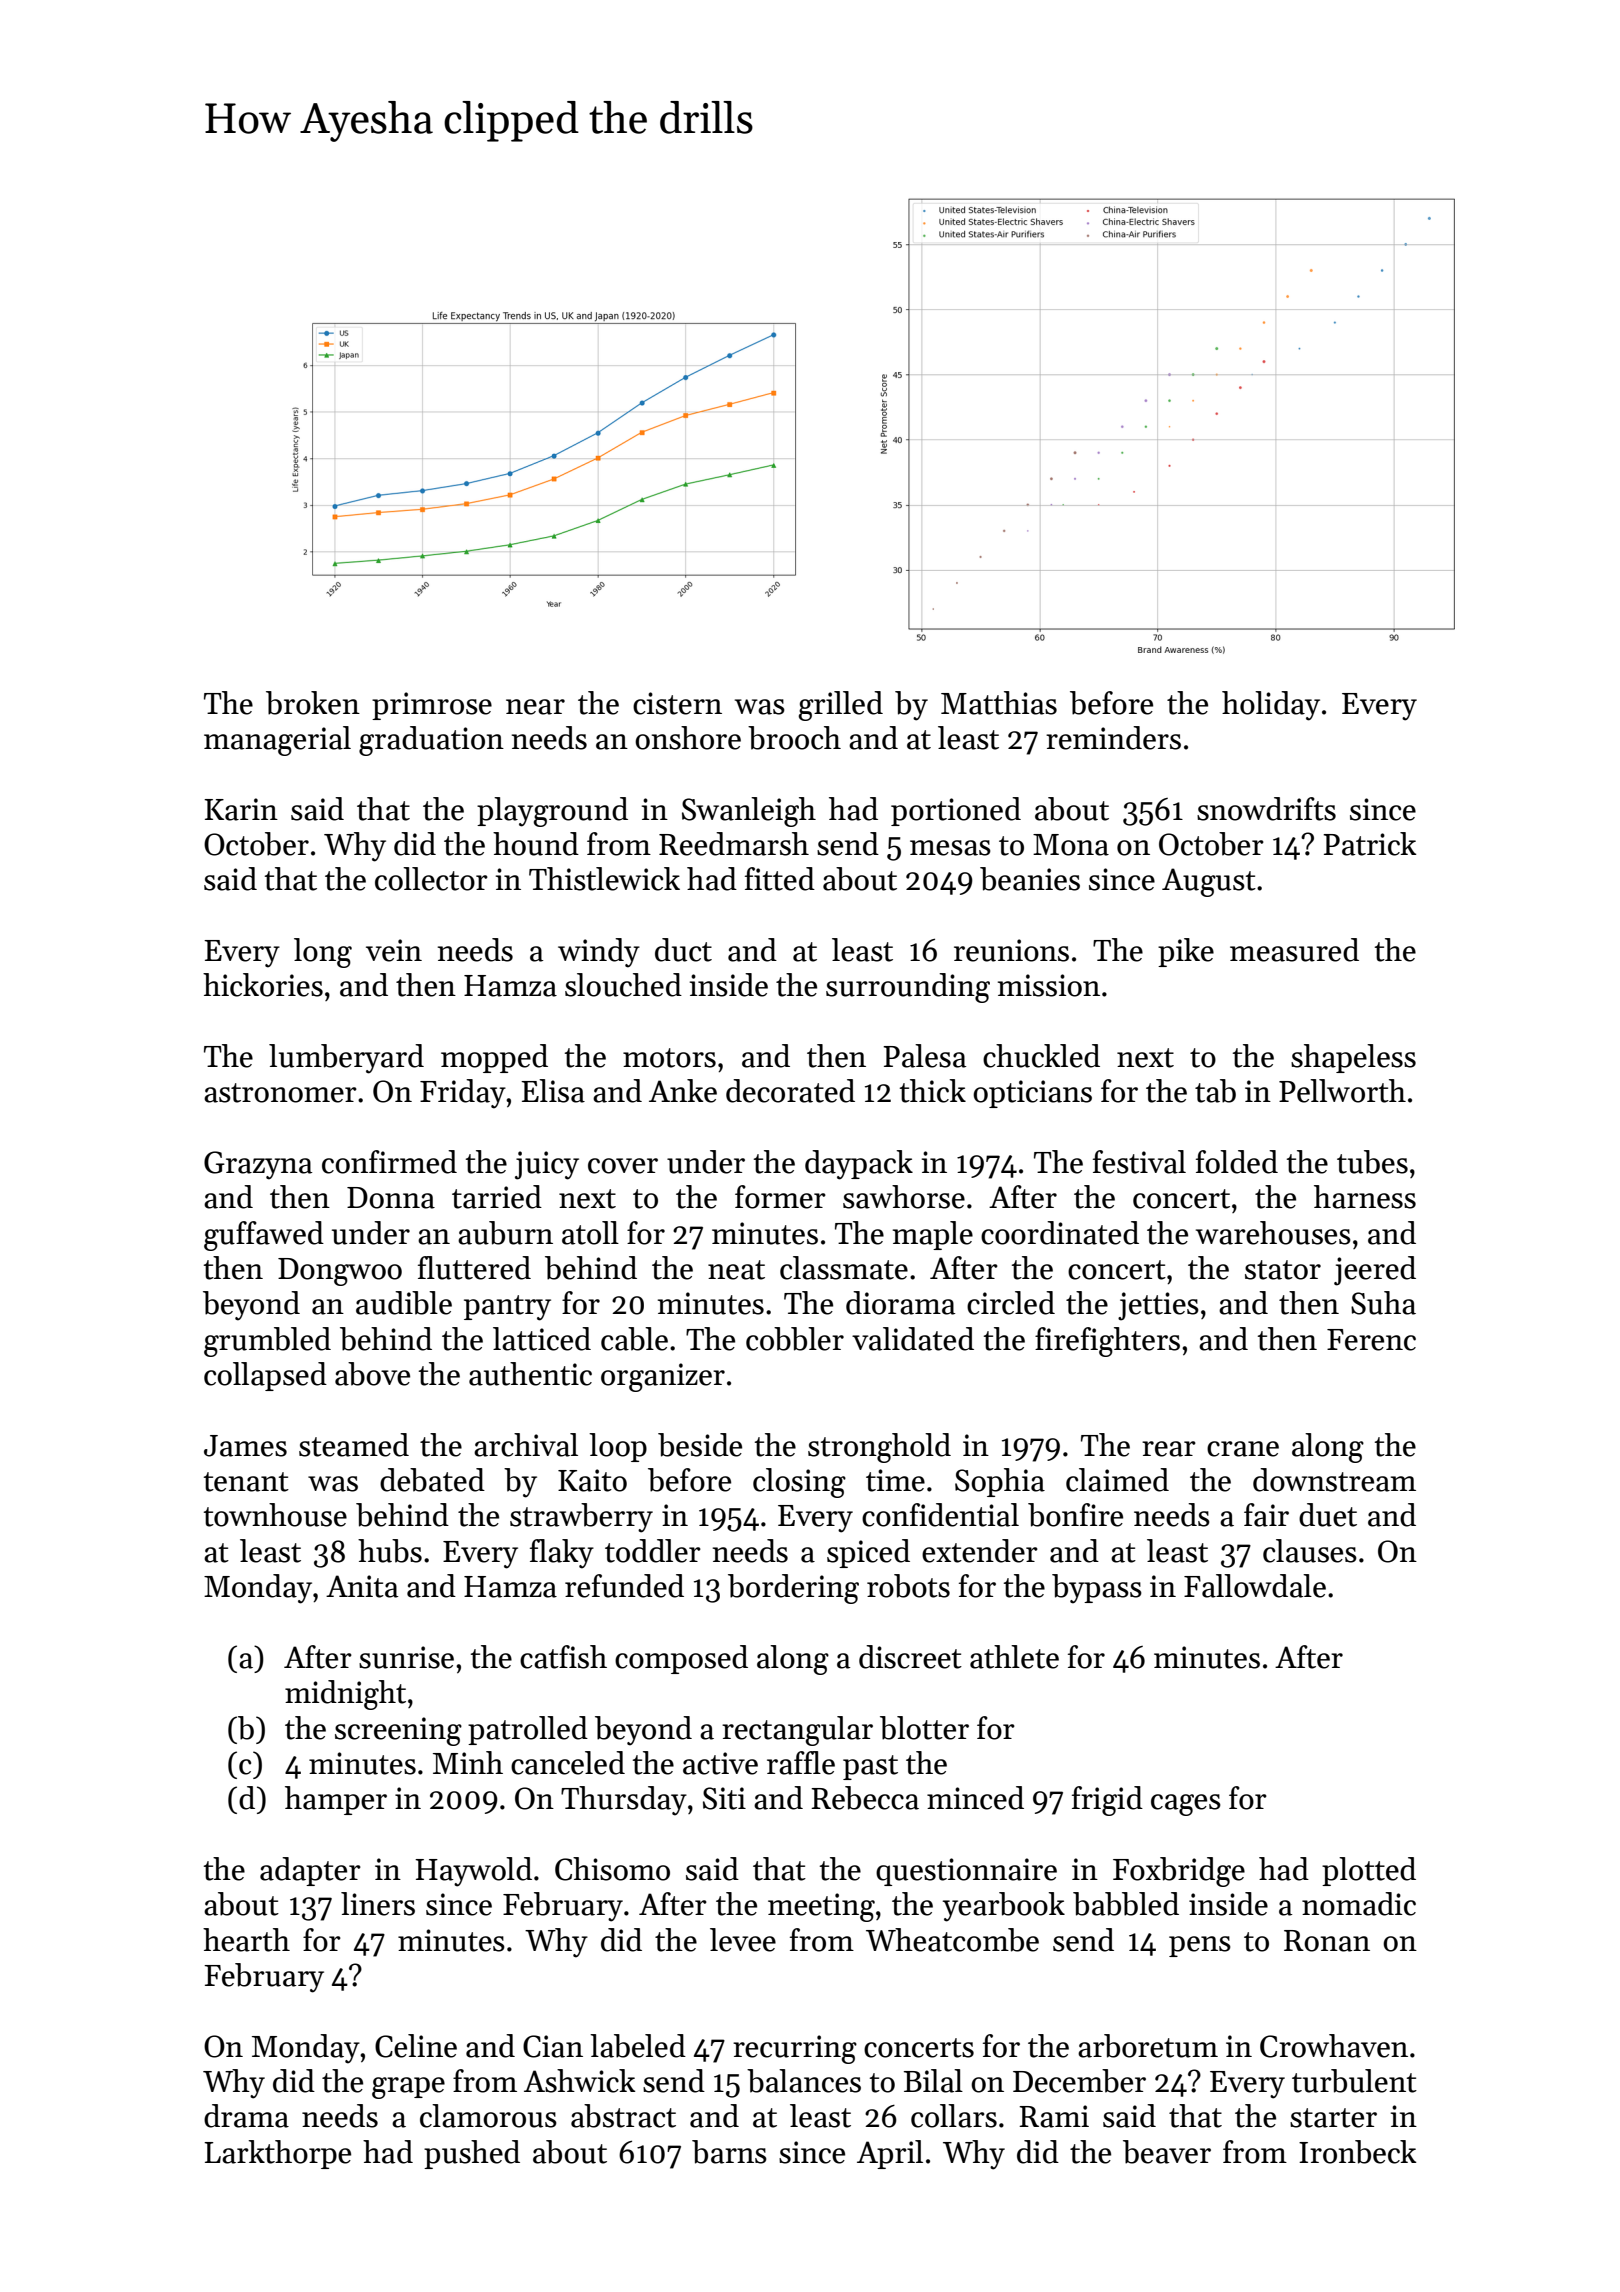  Describe the element at coordinates (354, 1445) in the screenshot. I see `steamed` at that location.
